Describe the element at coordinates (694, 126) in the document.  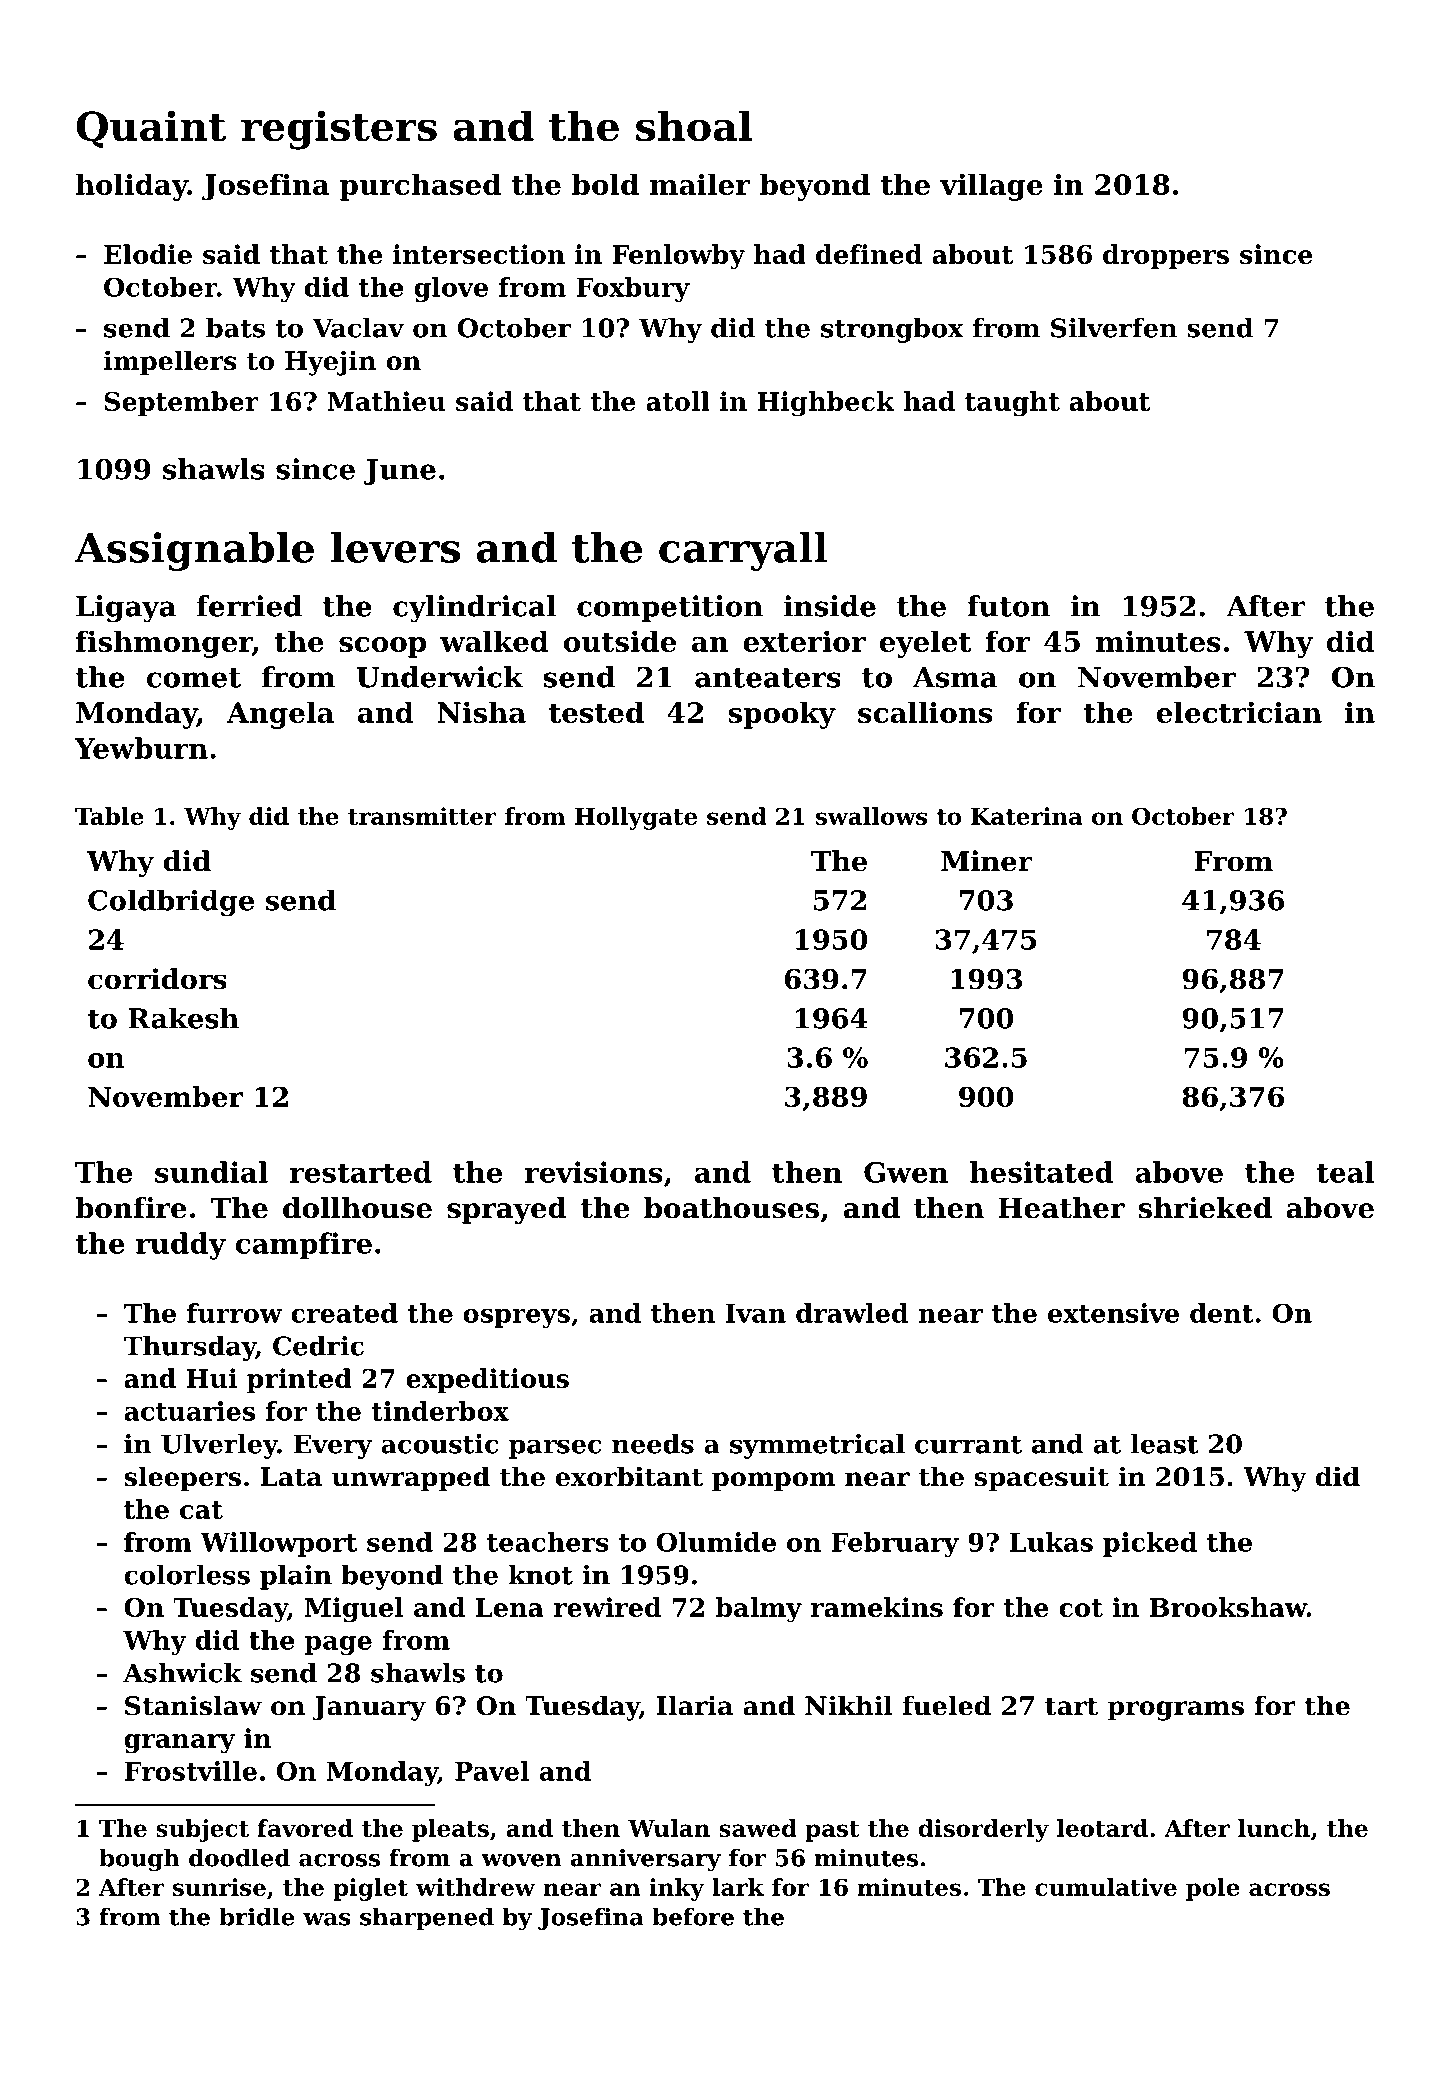
I see `shoal` at that location.
